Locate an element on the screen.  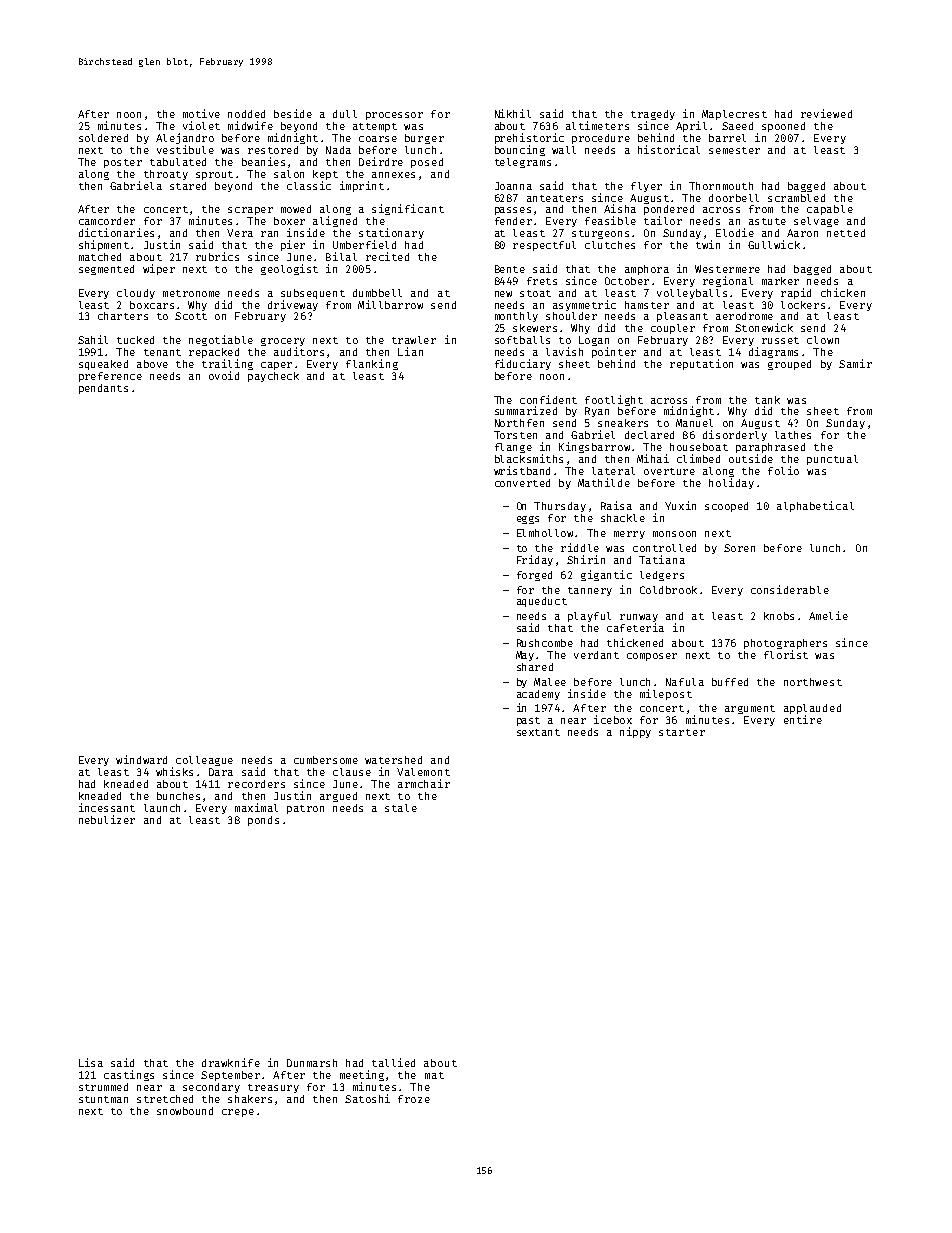
colleague is located at coordinates (204, 761).
